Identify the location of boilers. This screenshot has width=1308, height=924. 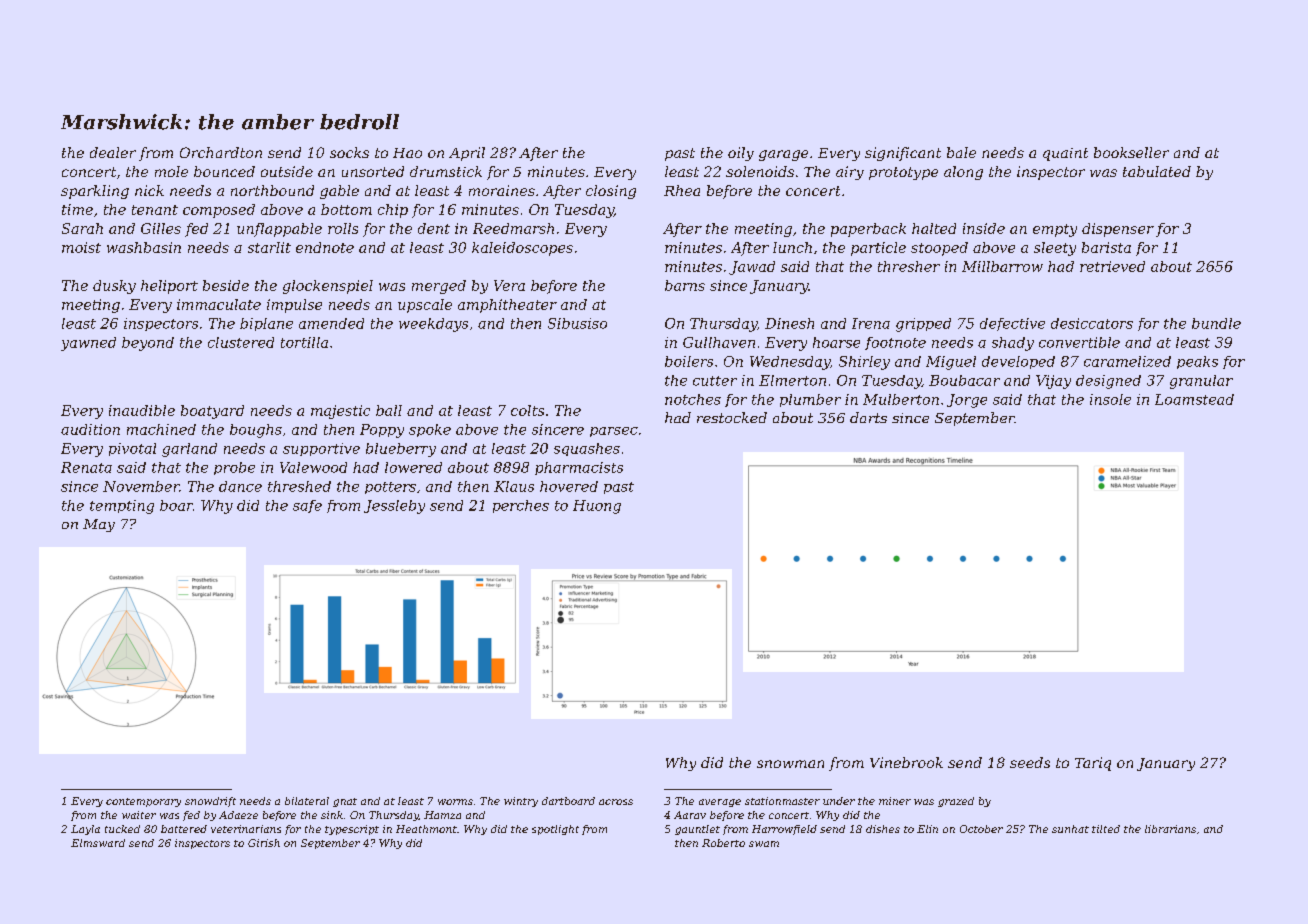
(689, 361).
